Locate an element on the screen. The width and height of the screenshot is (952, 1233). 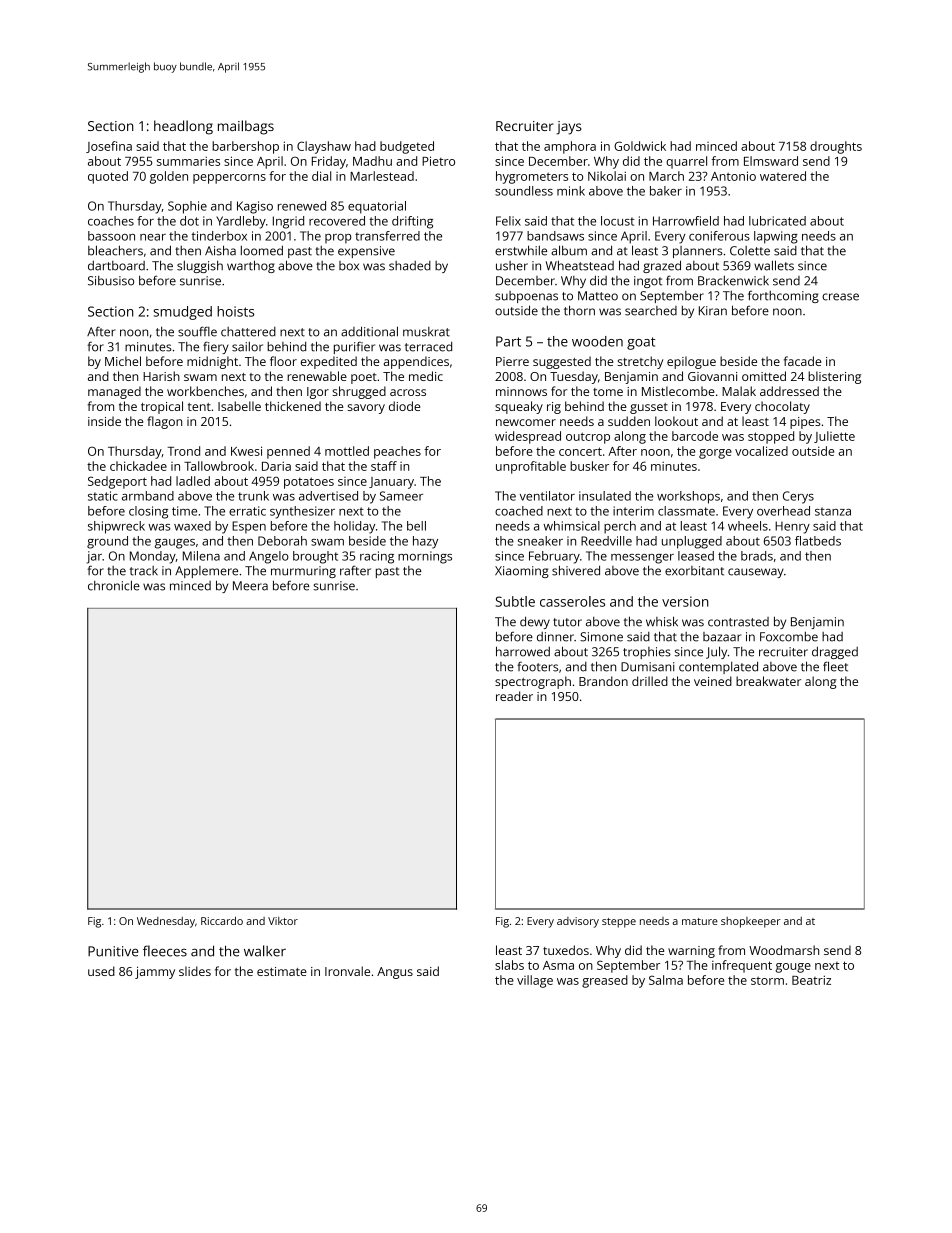
brads is located at coordinates (757, 556).
